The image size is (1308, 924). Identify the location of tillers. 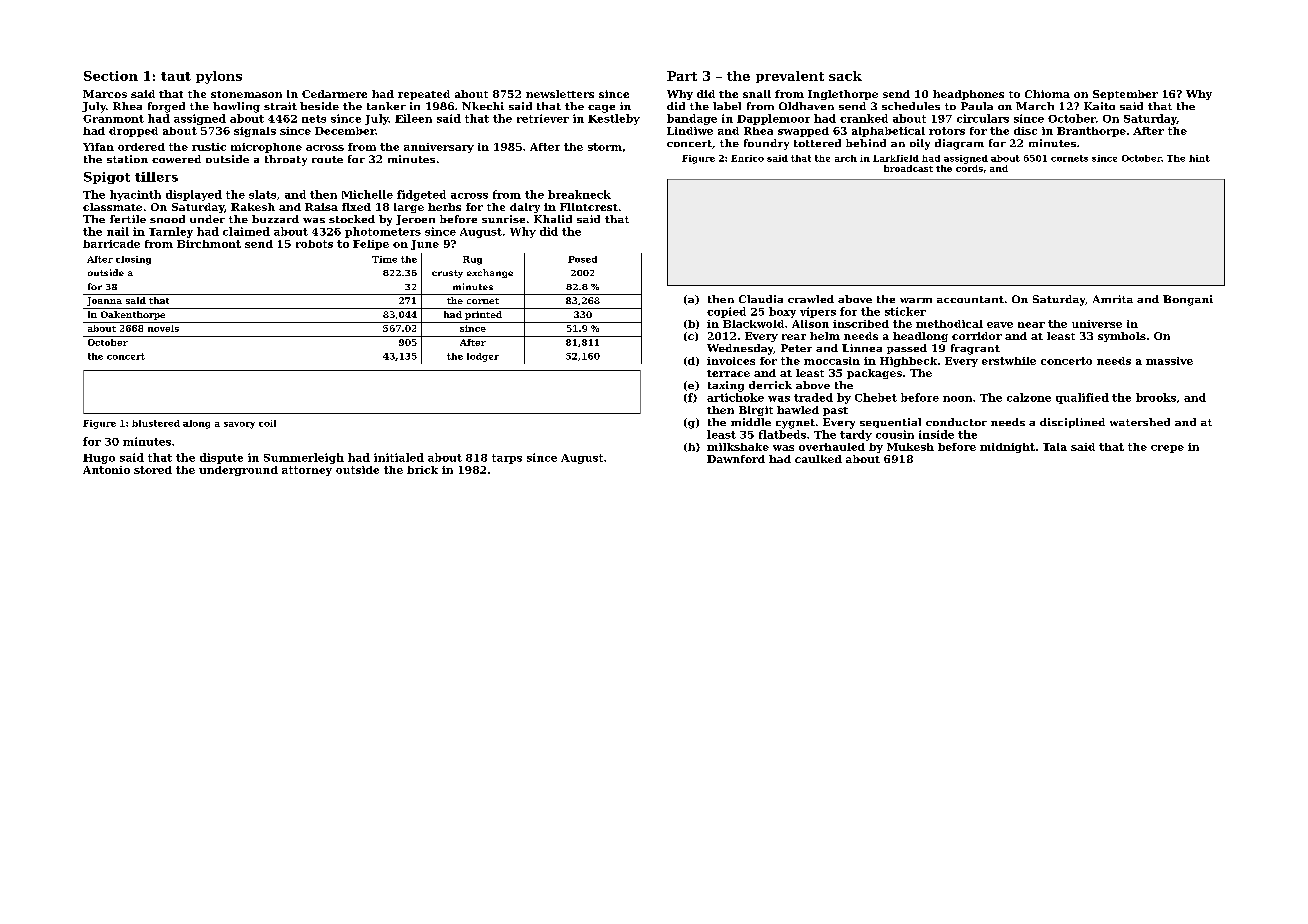
(156, 177).
